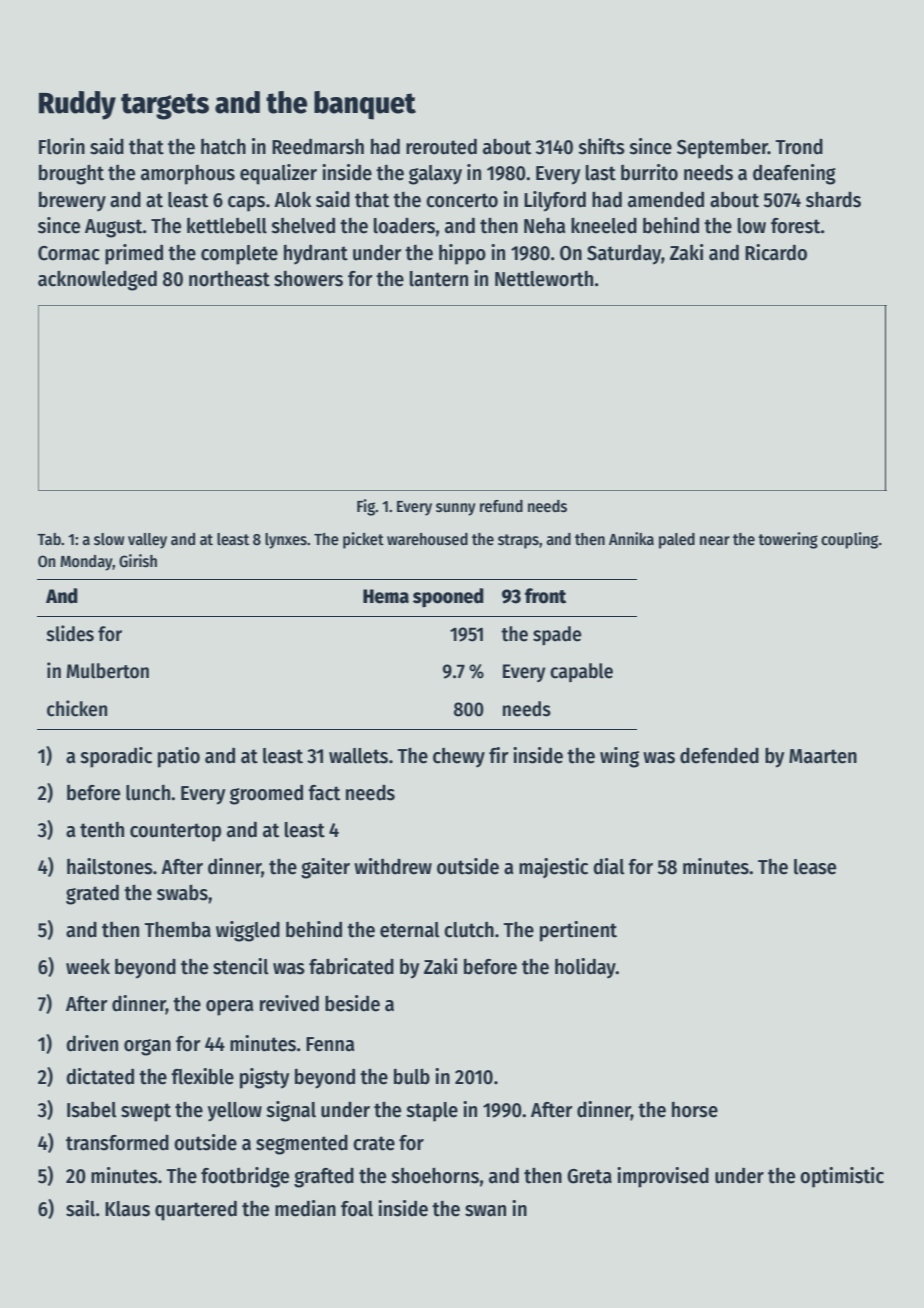  What do you see at coordinates (97, 280) in the image?
I see `acknowledged` at bounding box center [97, 280].
